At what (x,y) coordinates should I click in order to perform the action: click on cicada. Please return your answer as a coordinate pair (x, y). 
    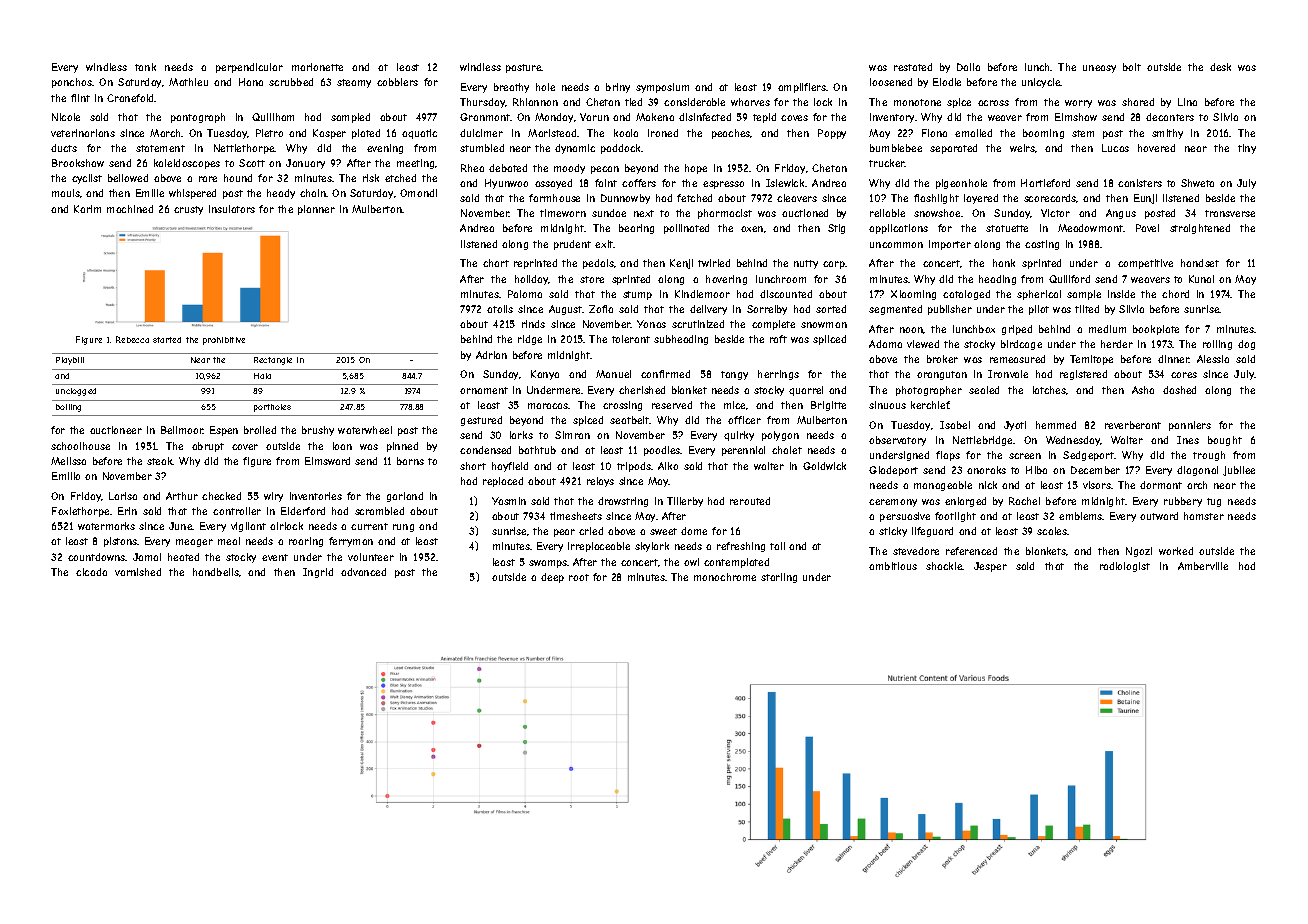
    Looking at the image, I should click on (91, 572).
